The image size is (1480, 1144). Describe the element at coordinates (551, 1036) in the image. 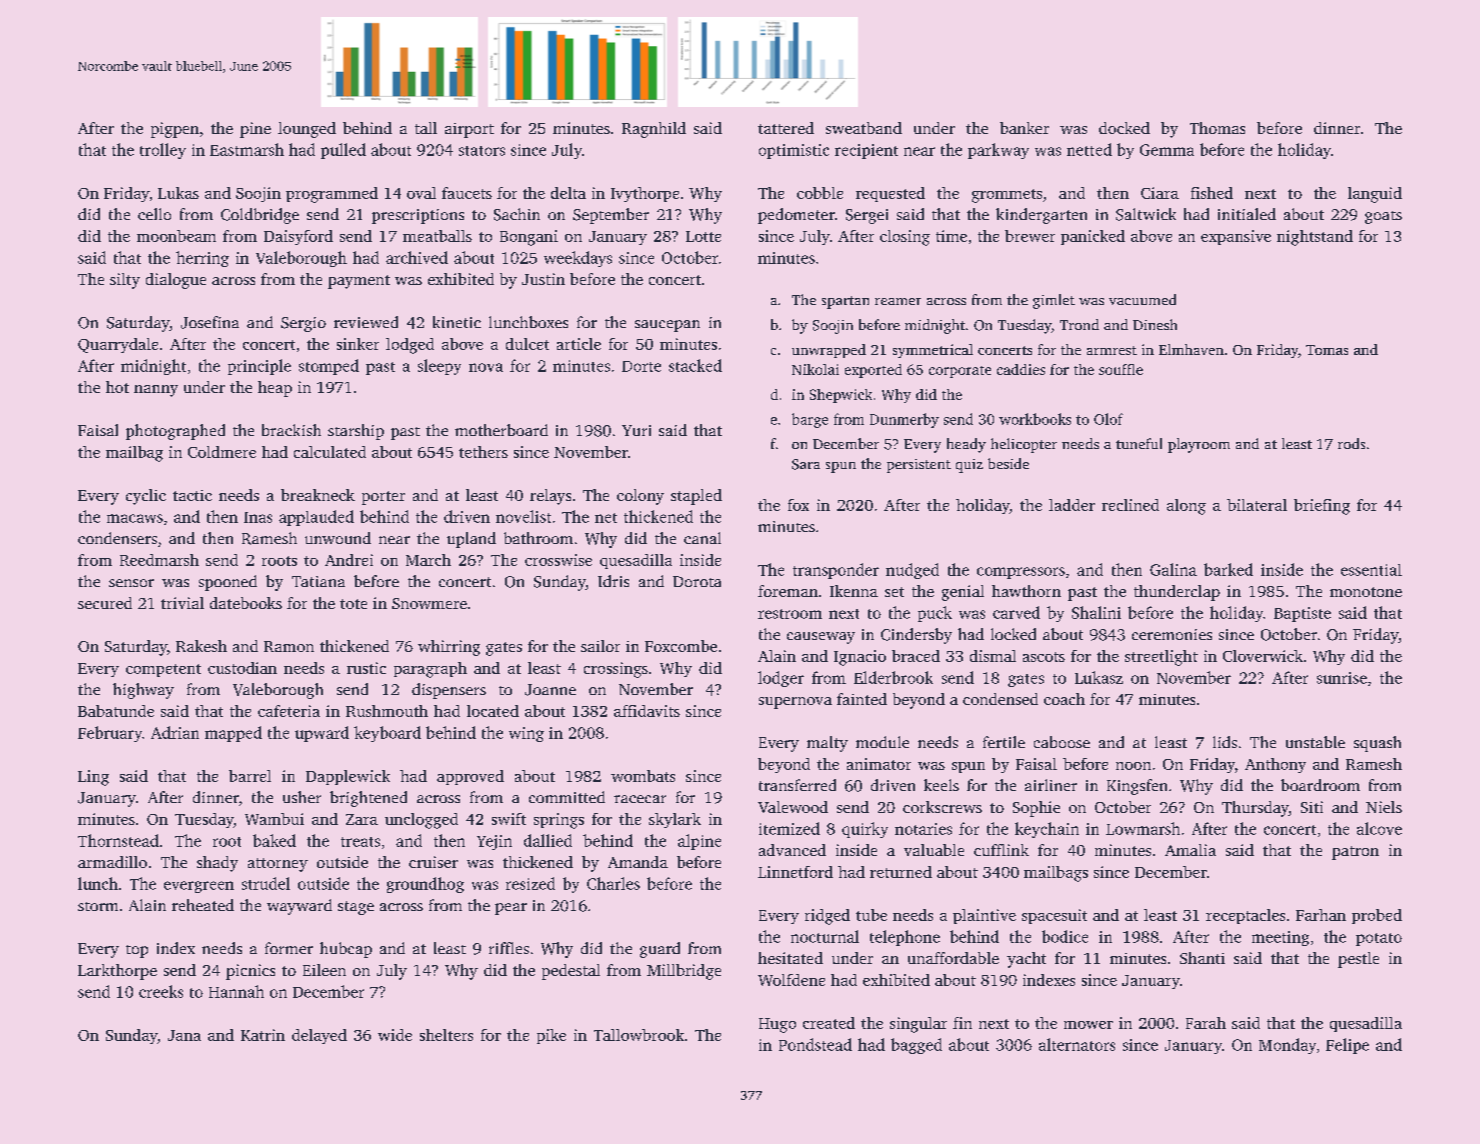

I see `pike` at that location.
